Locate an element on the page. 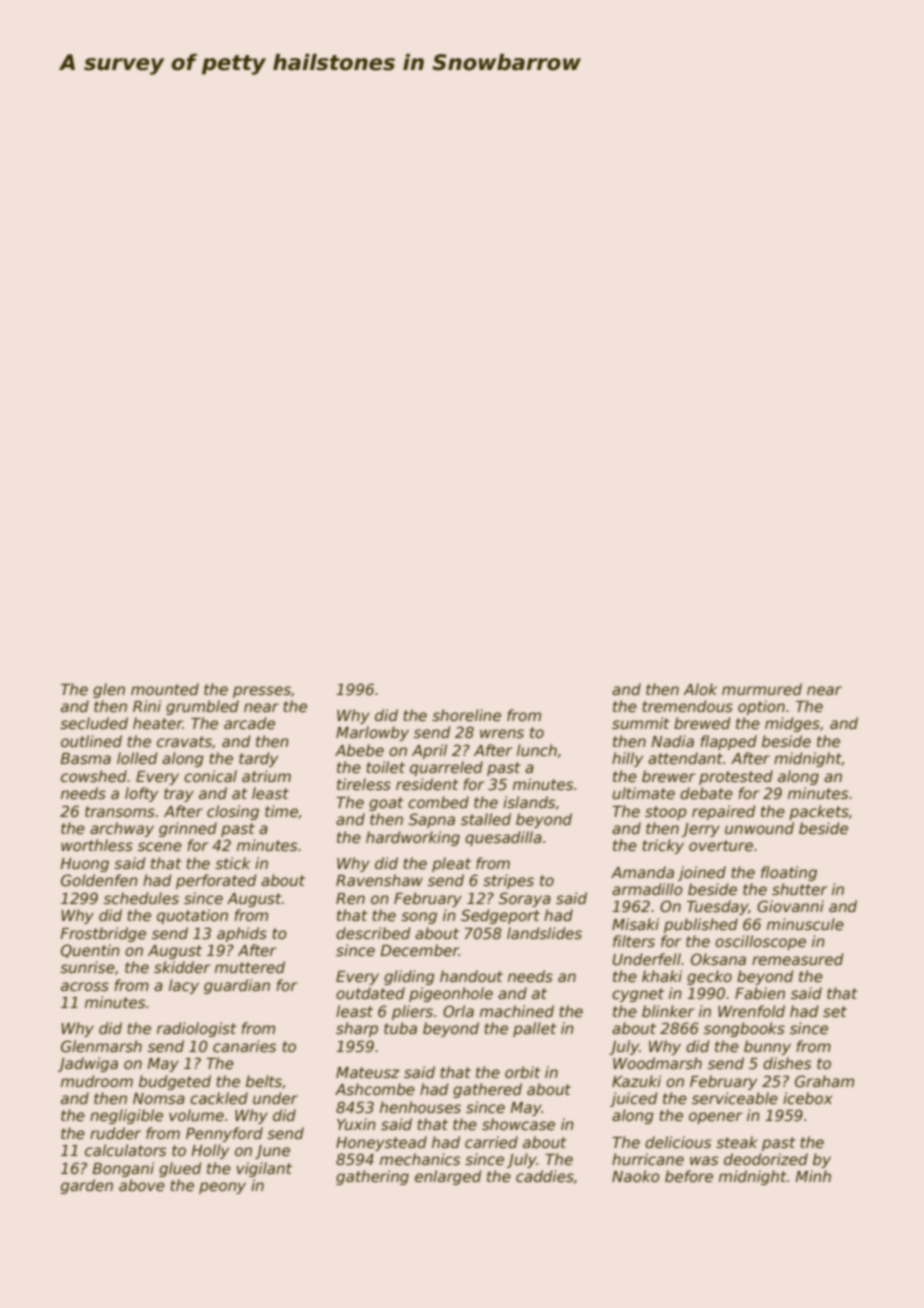 This document has height=1308, width=924. mounted is located at coordinates (165, 689).
